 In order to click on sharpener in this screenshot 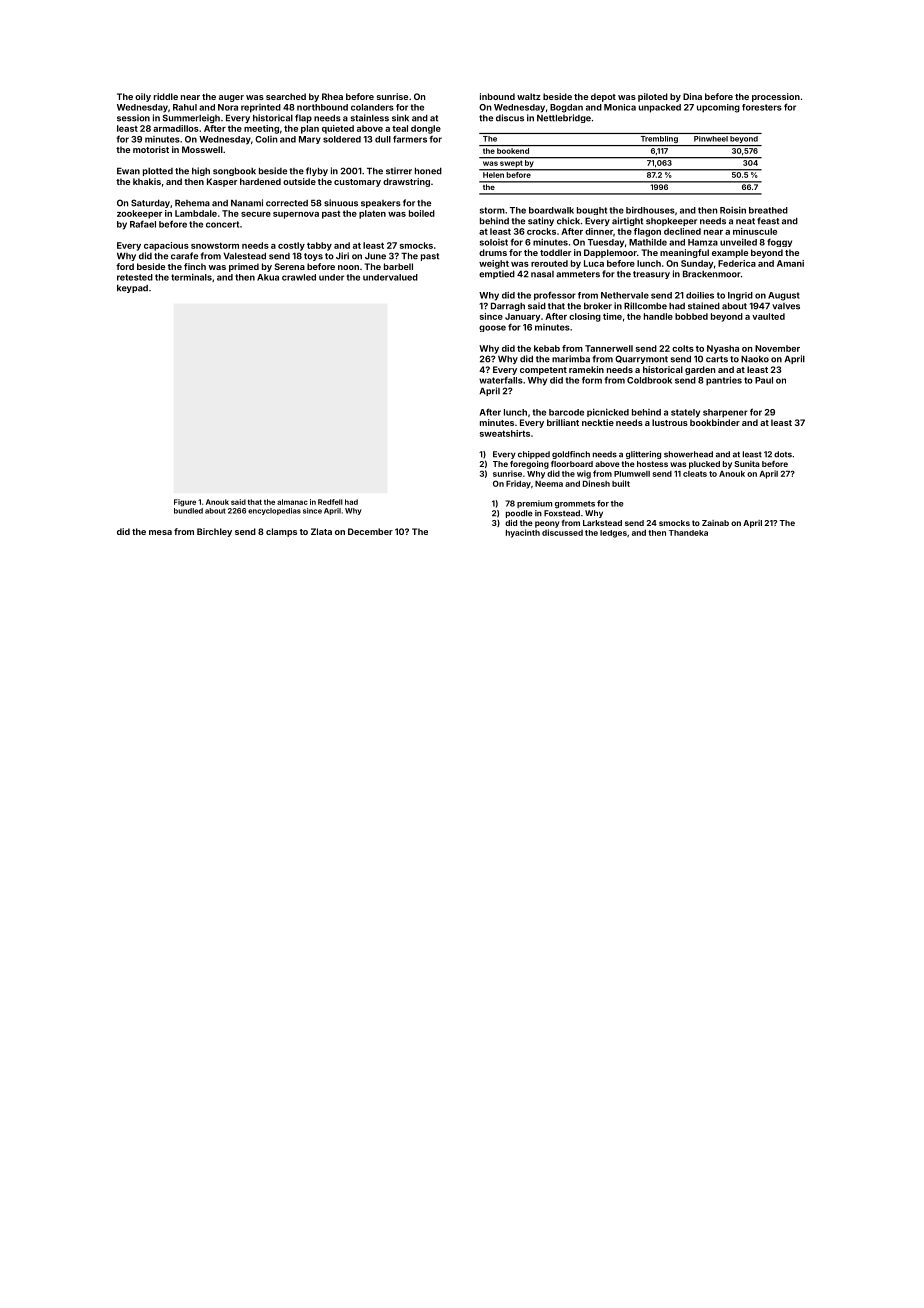, I will do `click(725, 413)`.
